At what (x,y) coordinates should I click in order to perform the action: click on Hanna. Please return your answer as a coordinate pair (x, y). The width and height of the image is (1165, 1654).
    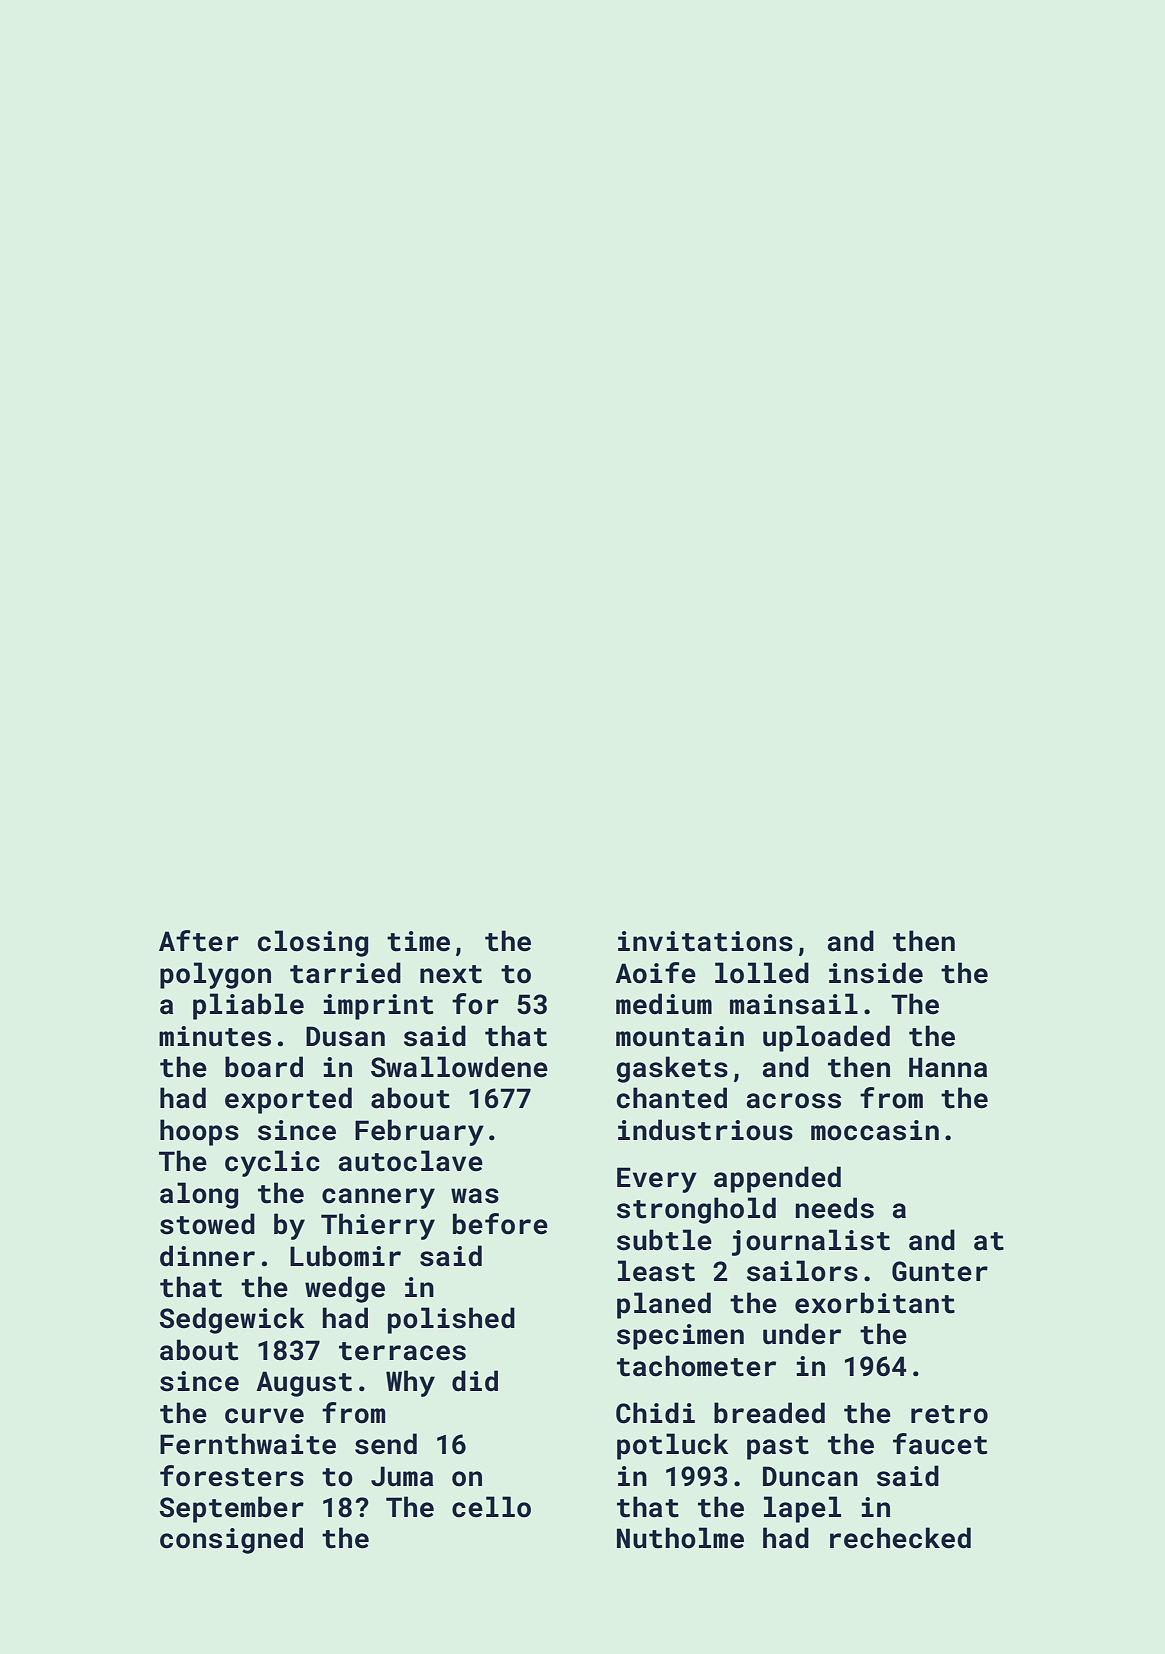
    Looking at the image, I should click on (948, 1067).
